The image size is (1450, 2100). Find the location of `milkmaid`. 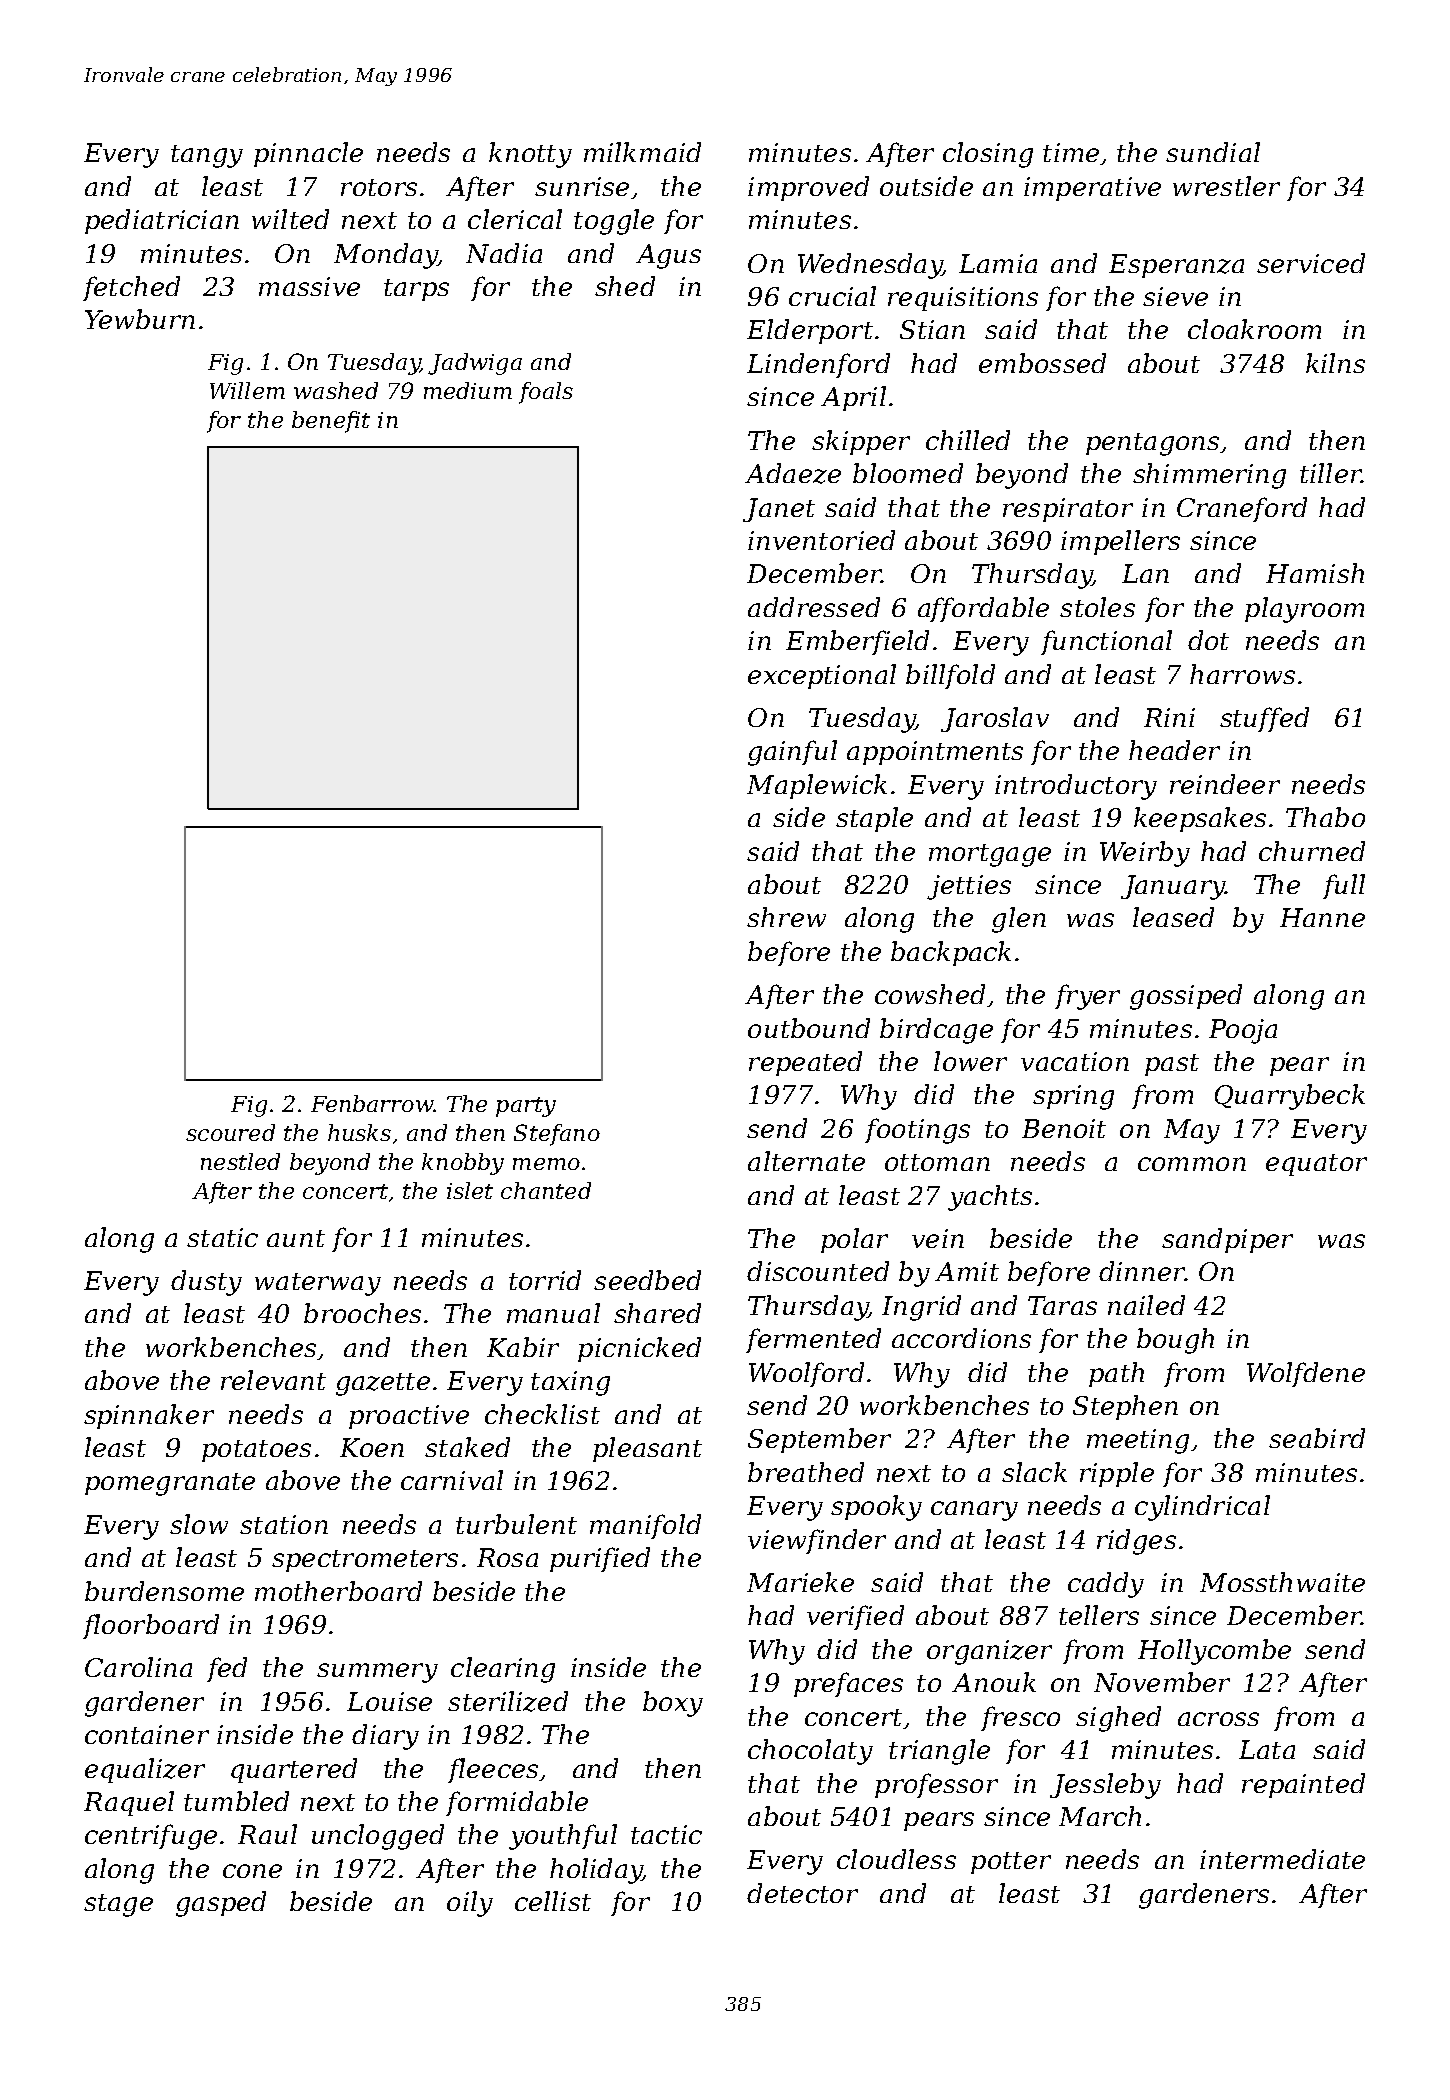

milkmaid is located at coordinates (642, 152).
